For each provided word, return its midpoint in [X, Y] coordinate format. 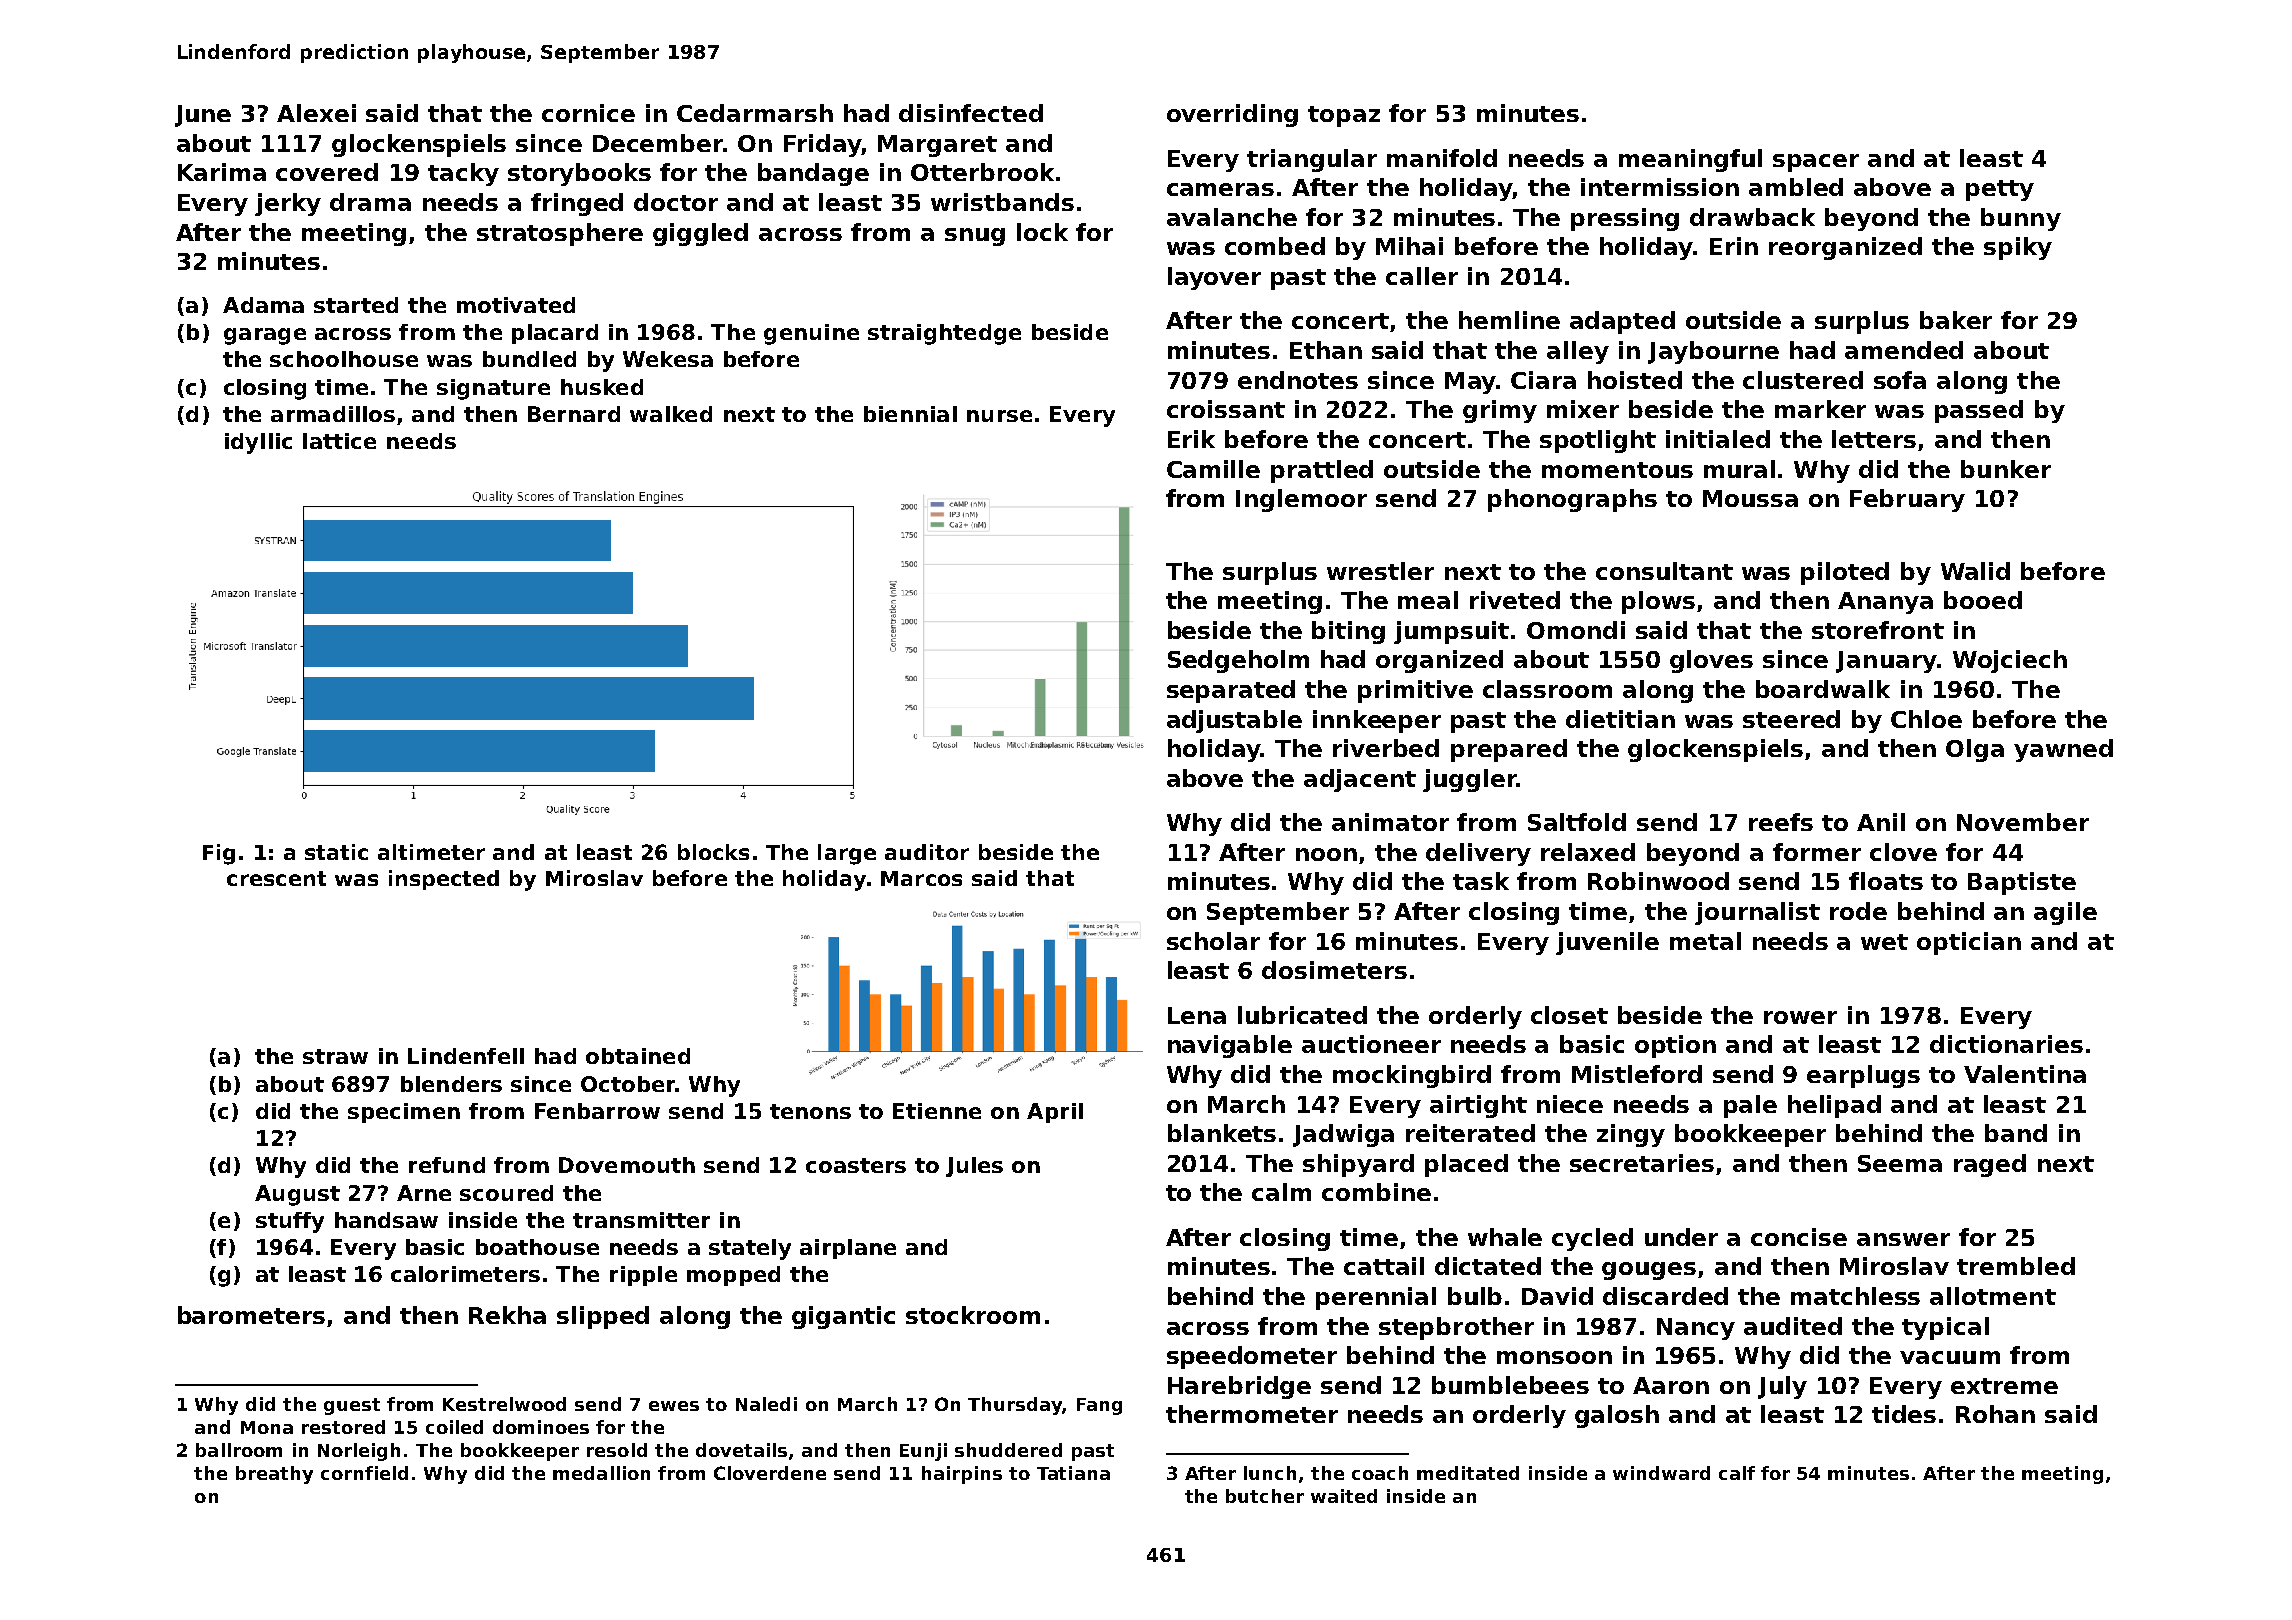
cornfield [364, 1473]
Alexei [316, 113]
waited [1344, 1496]
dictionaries [2006, 1044]
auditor [927, 852]
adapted [1622, 322]
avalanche [1232, 217]
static [336, 852]
